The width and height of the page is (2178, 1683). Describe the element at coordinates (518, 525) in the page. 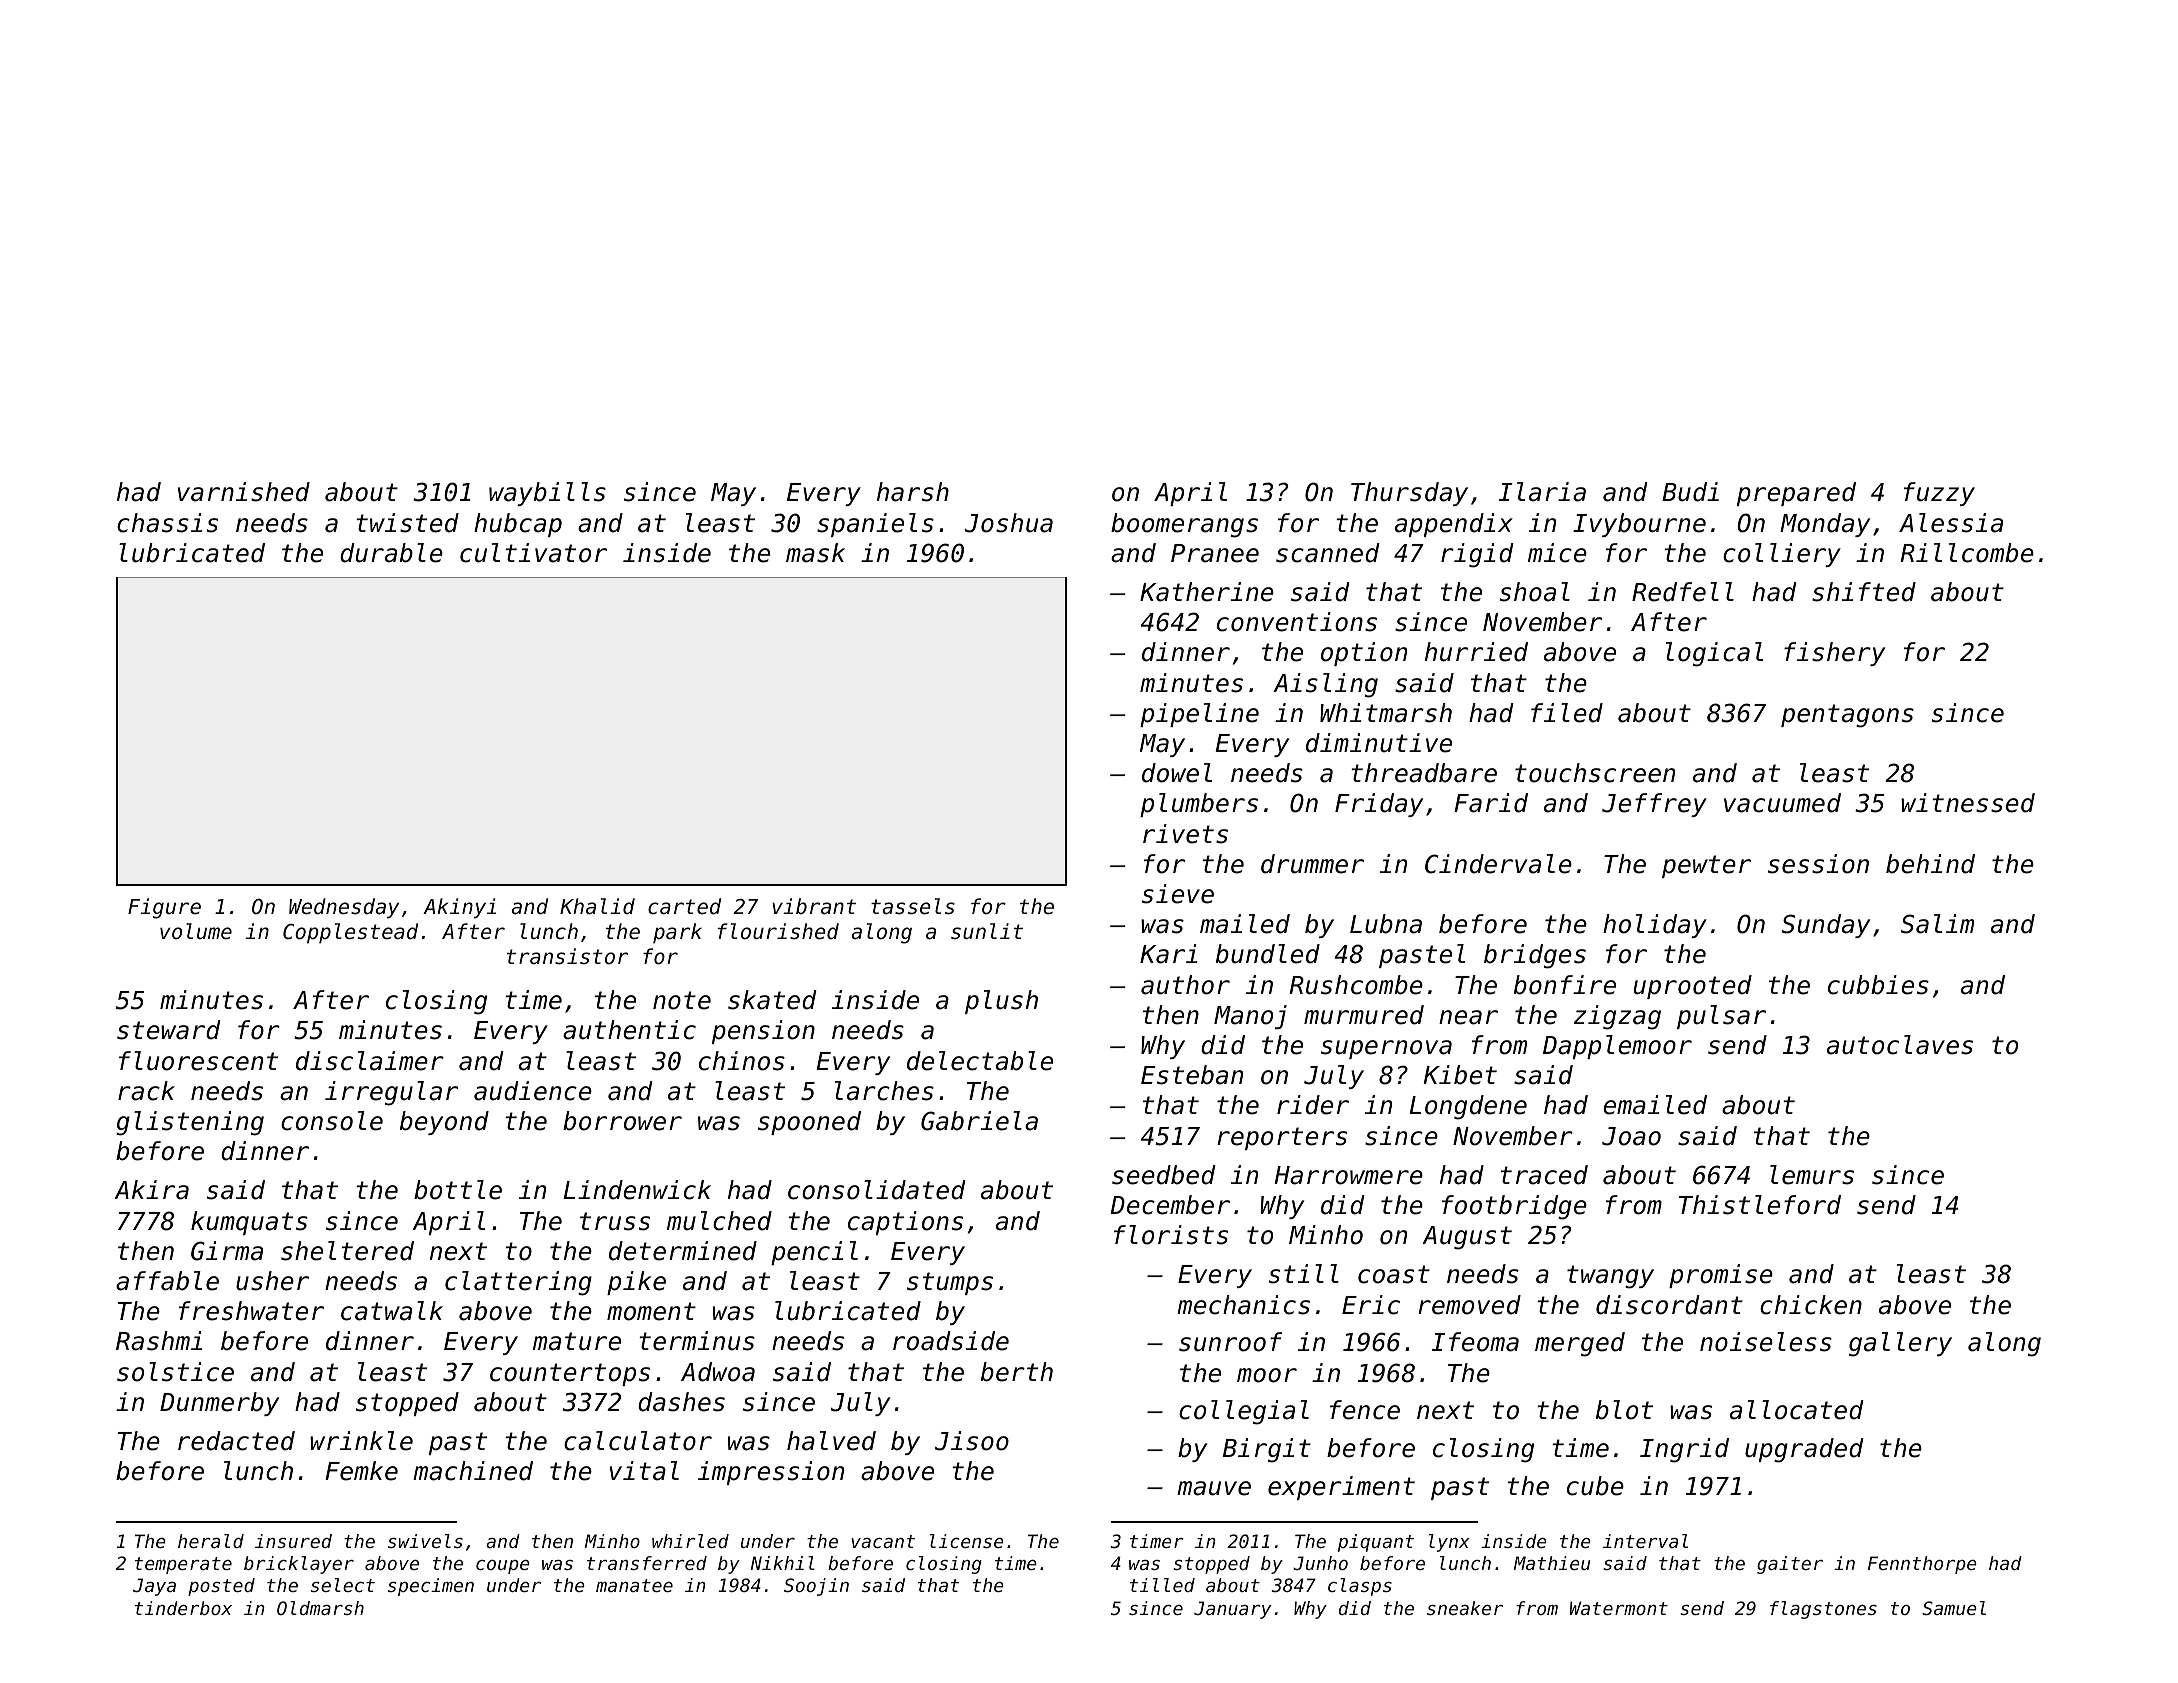

I see `hubcap` at that location.
